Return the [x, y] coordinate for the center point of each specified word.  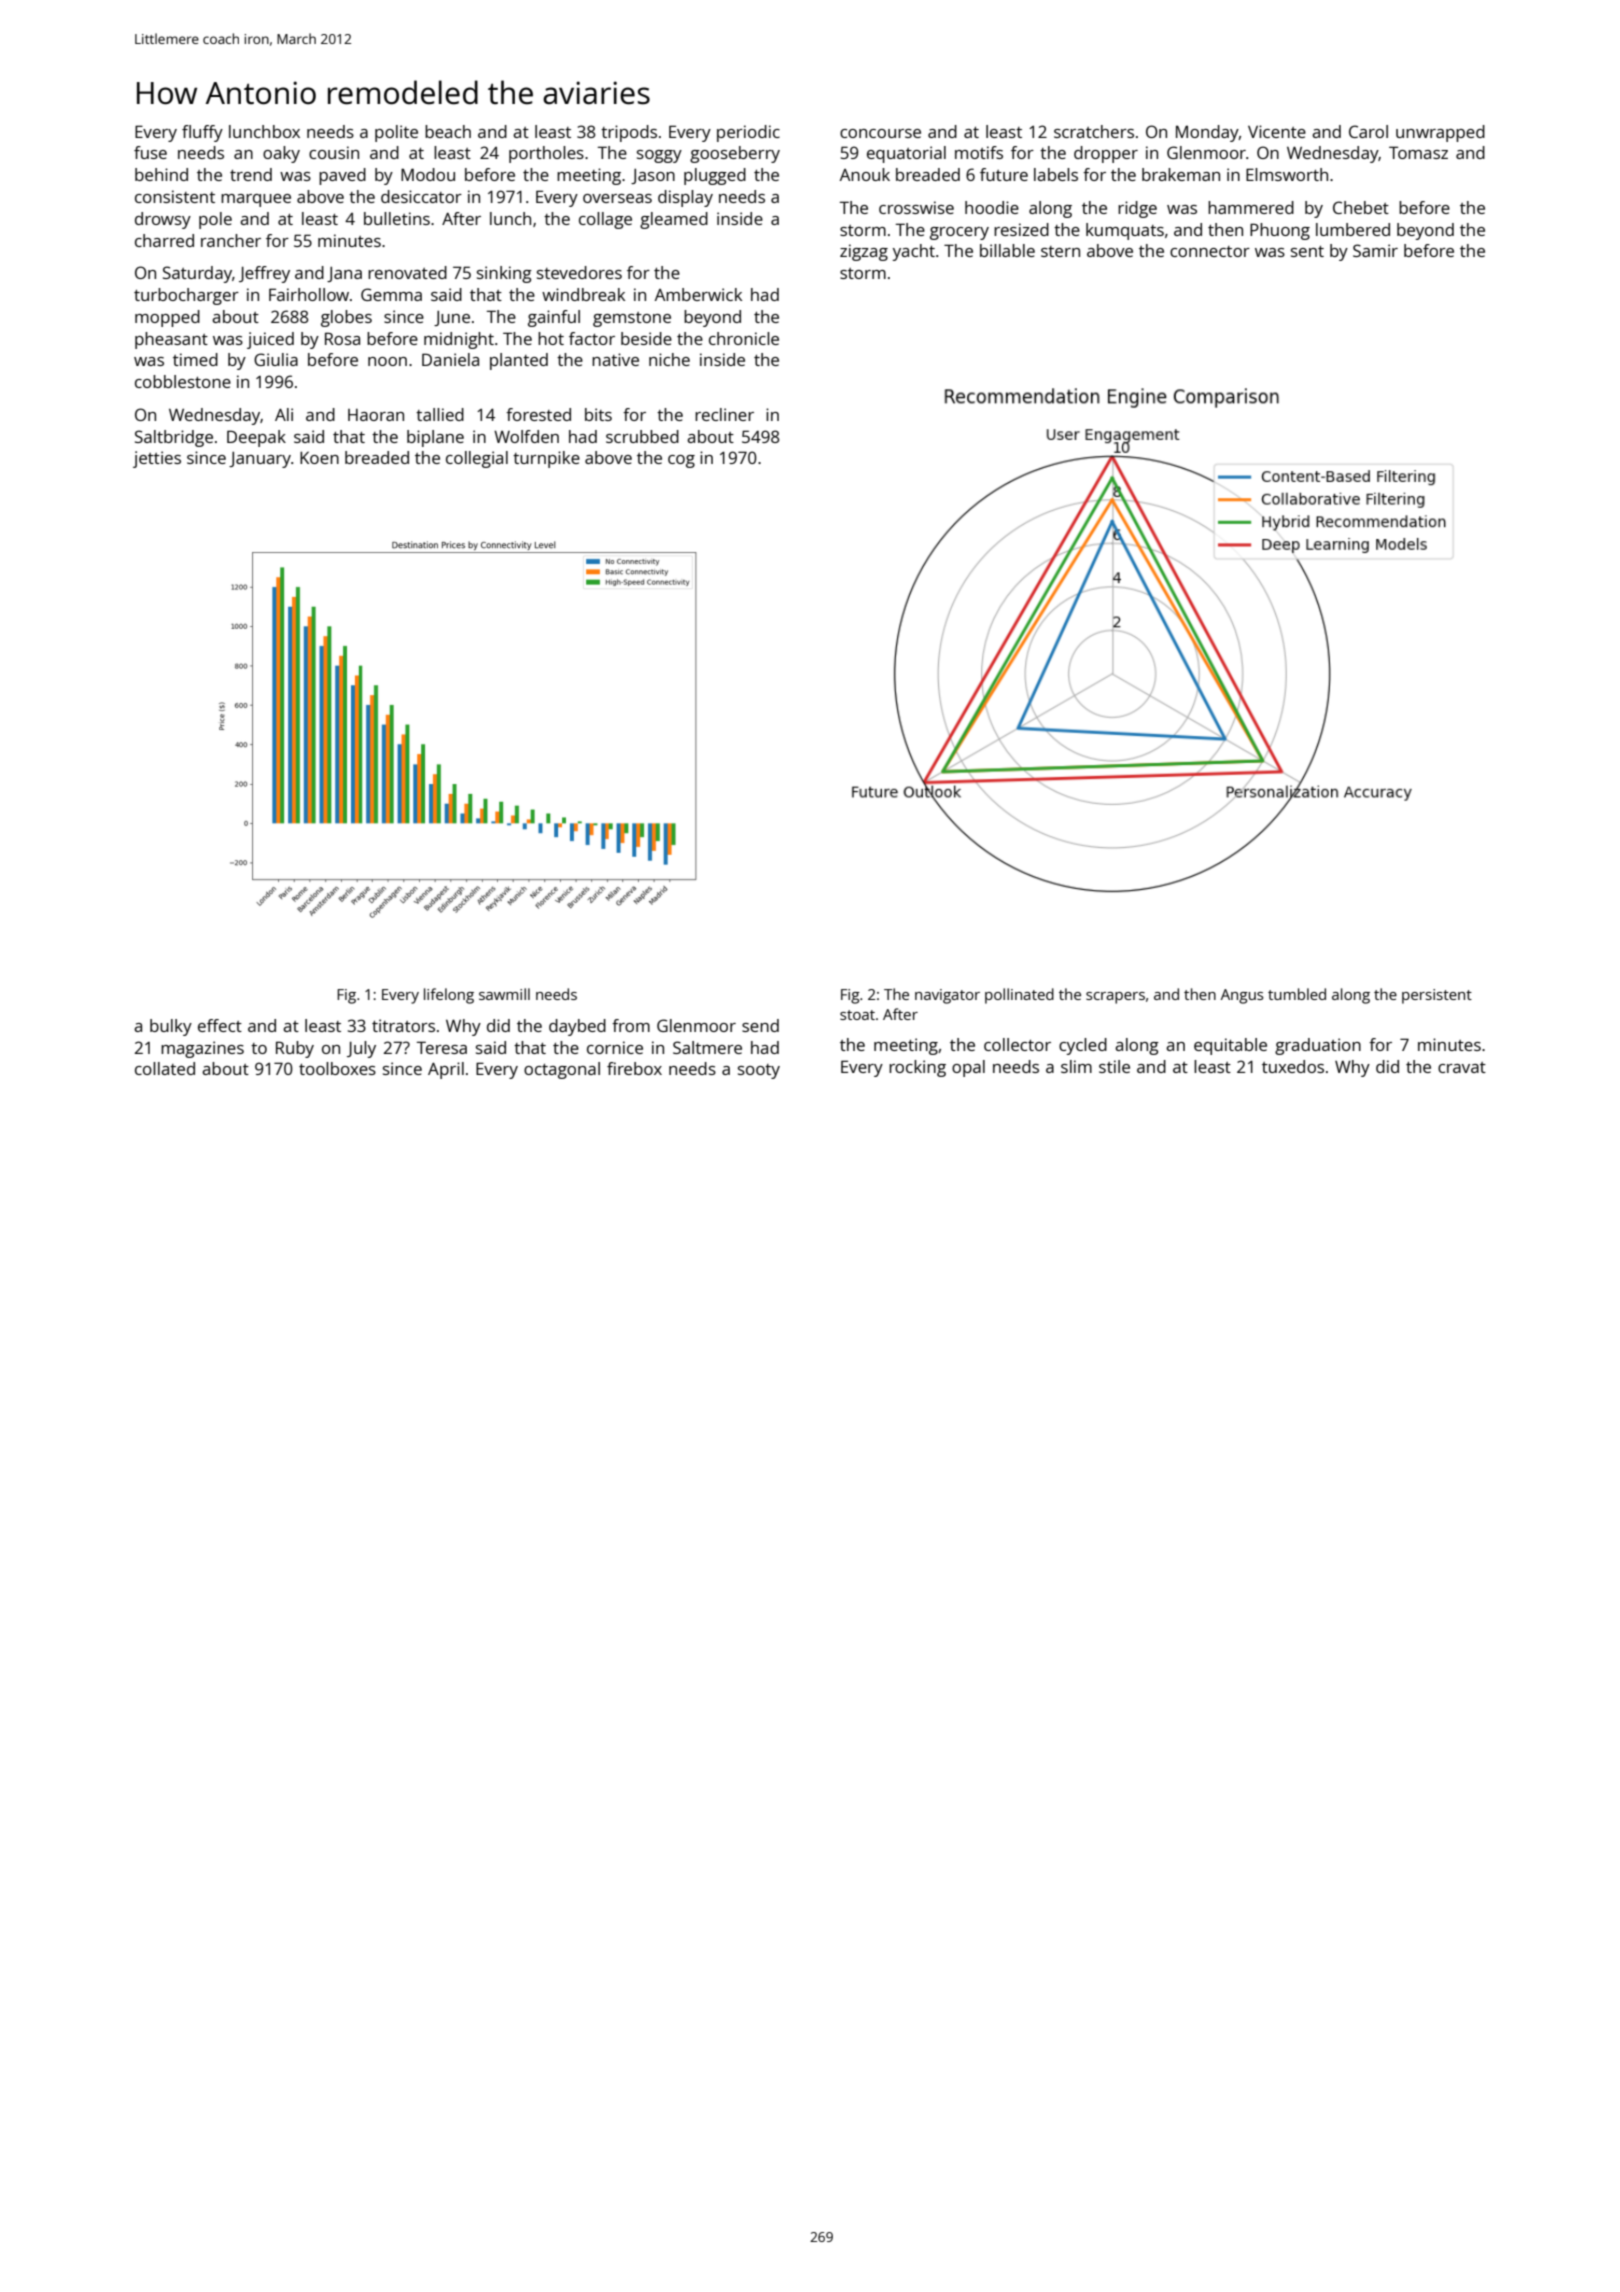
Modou [428, 174]
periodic [748, 133]
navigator [947, 996]
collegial [477, 459]
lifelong [449, 996]
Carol [1368, 131]
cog [681, 461]
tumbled [1297, 994]
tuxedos [1293, 1066]
